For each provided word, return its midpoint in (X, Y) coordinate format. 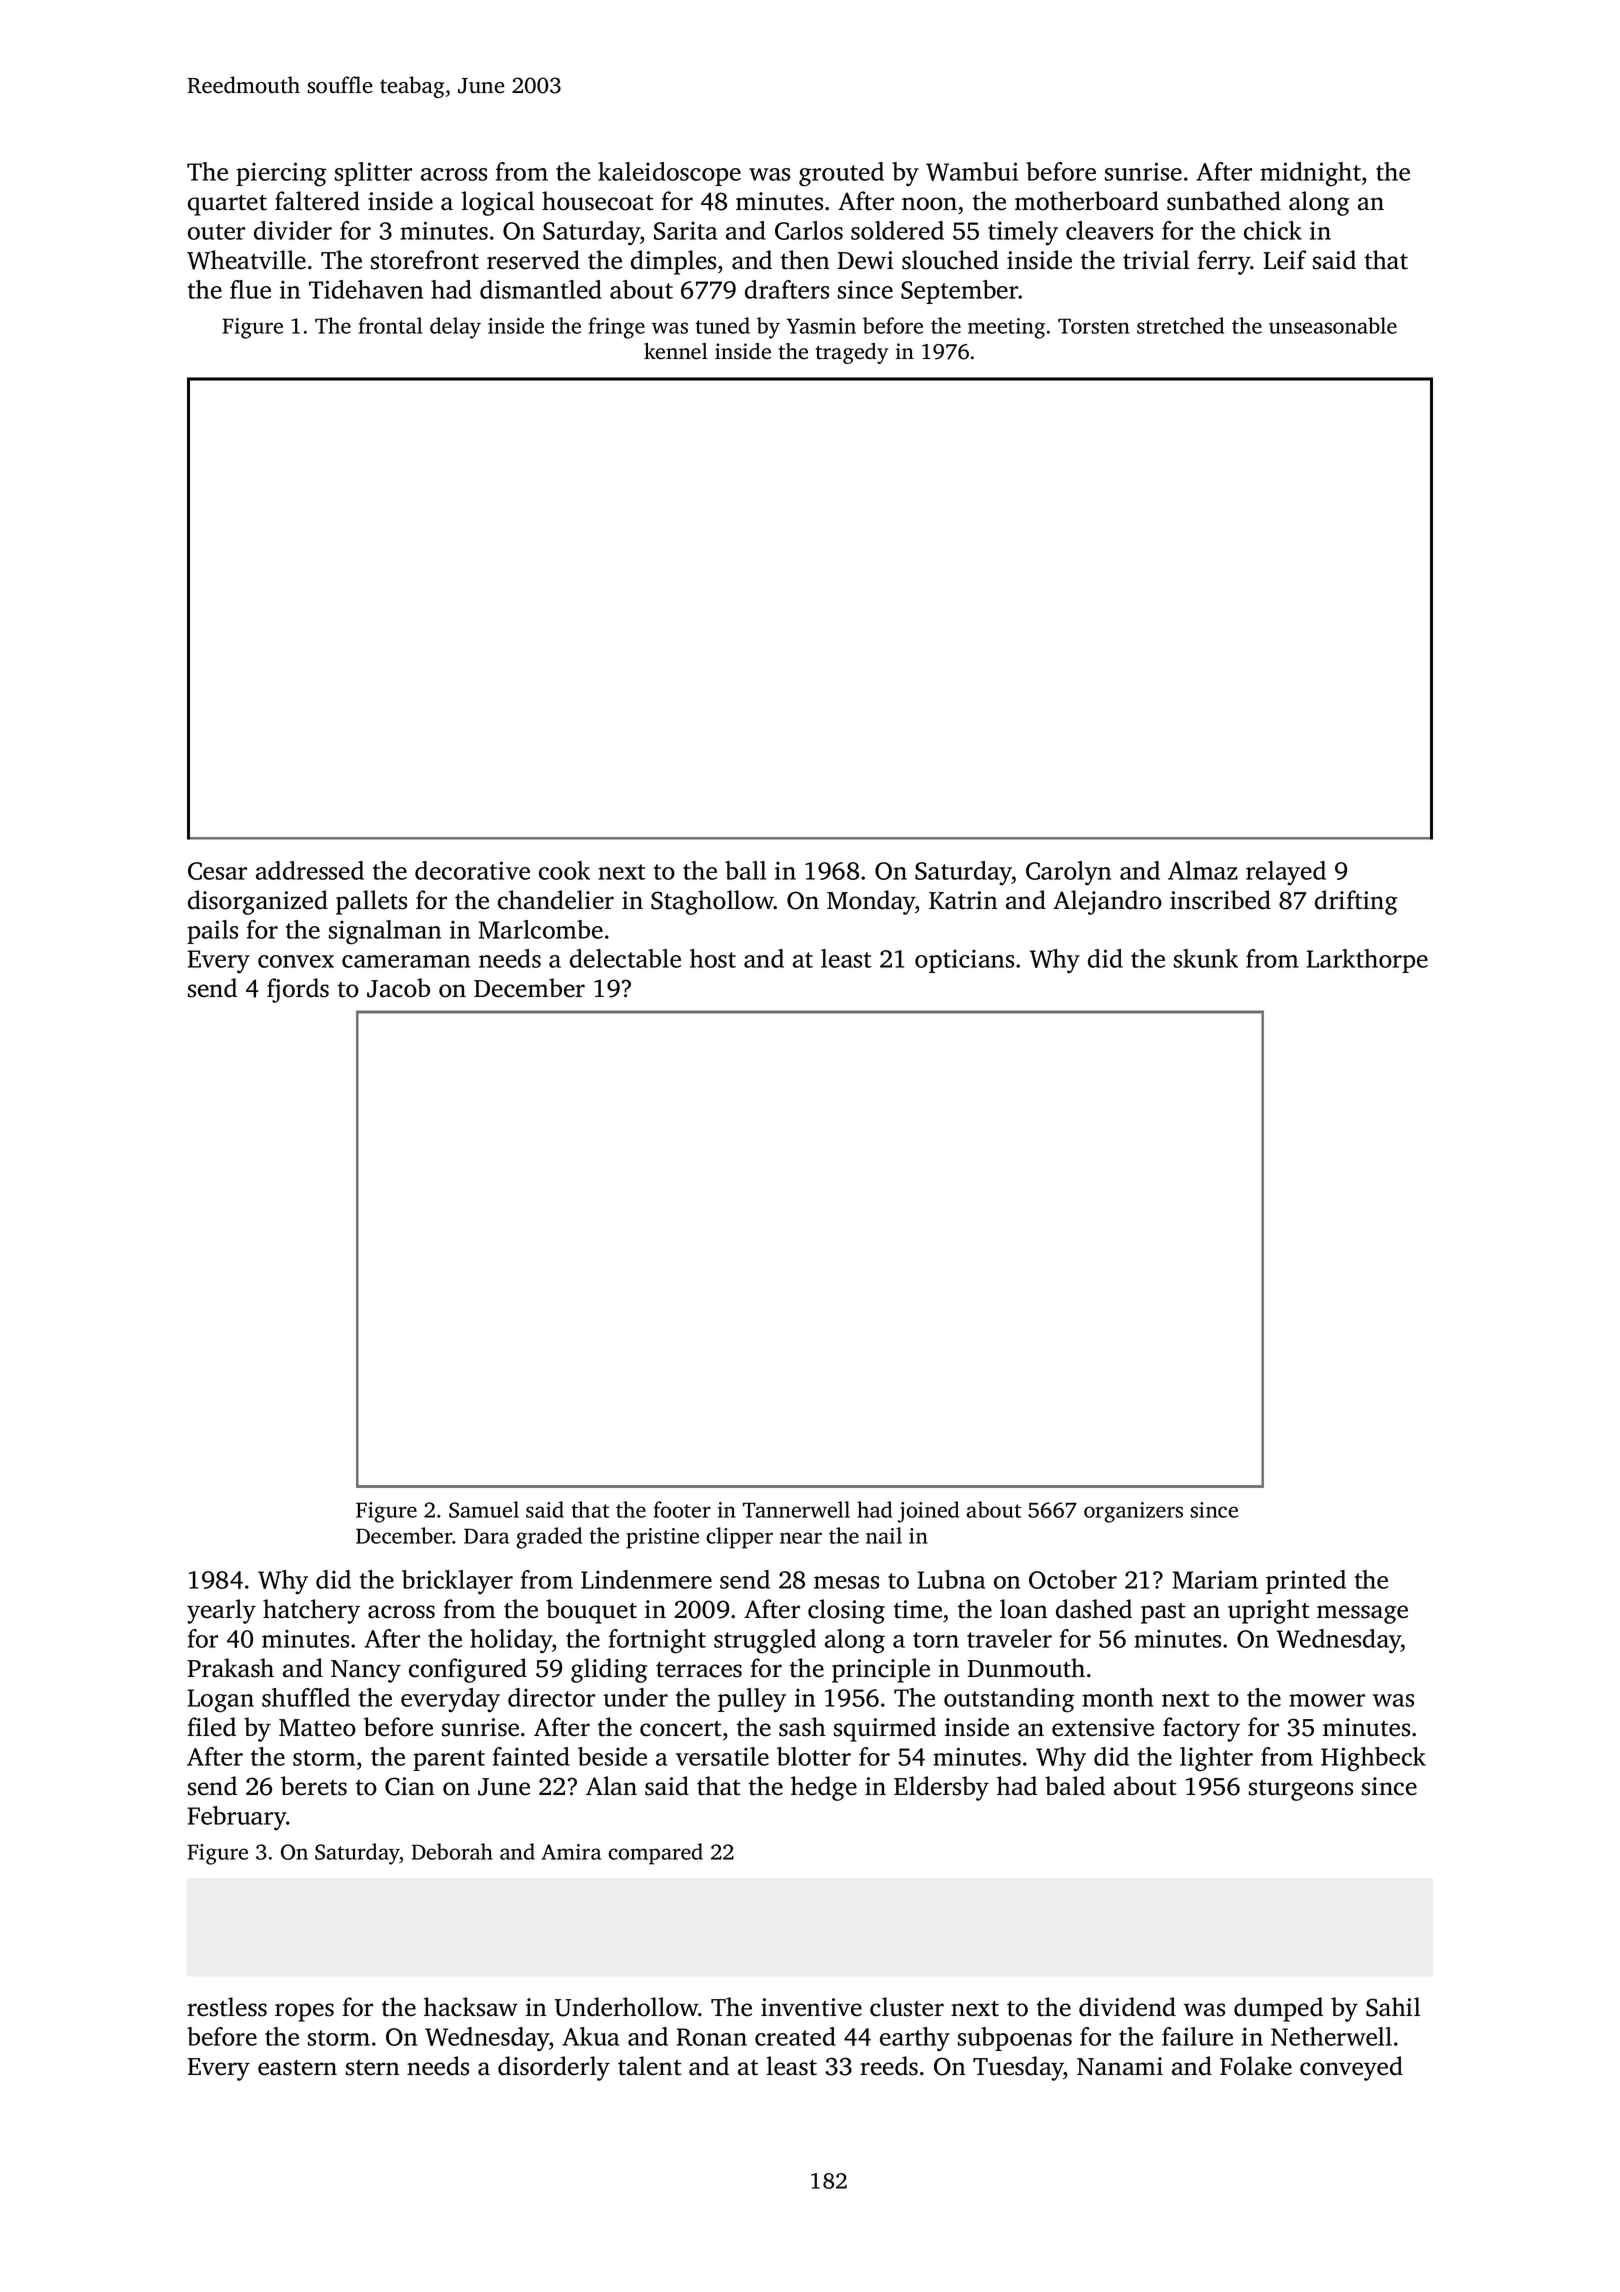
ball (745, 870)
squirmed (885, 1729)
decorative (472, 870)
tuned (722, 325)
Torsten (1094, 326)
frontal (390, 325)
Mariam (1215, 1579)
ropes (304, 2012)
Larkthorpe (1367, 961)
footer (682, 1509)
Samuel (484, 1509)
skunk (1206, 958)
